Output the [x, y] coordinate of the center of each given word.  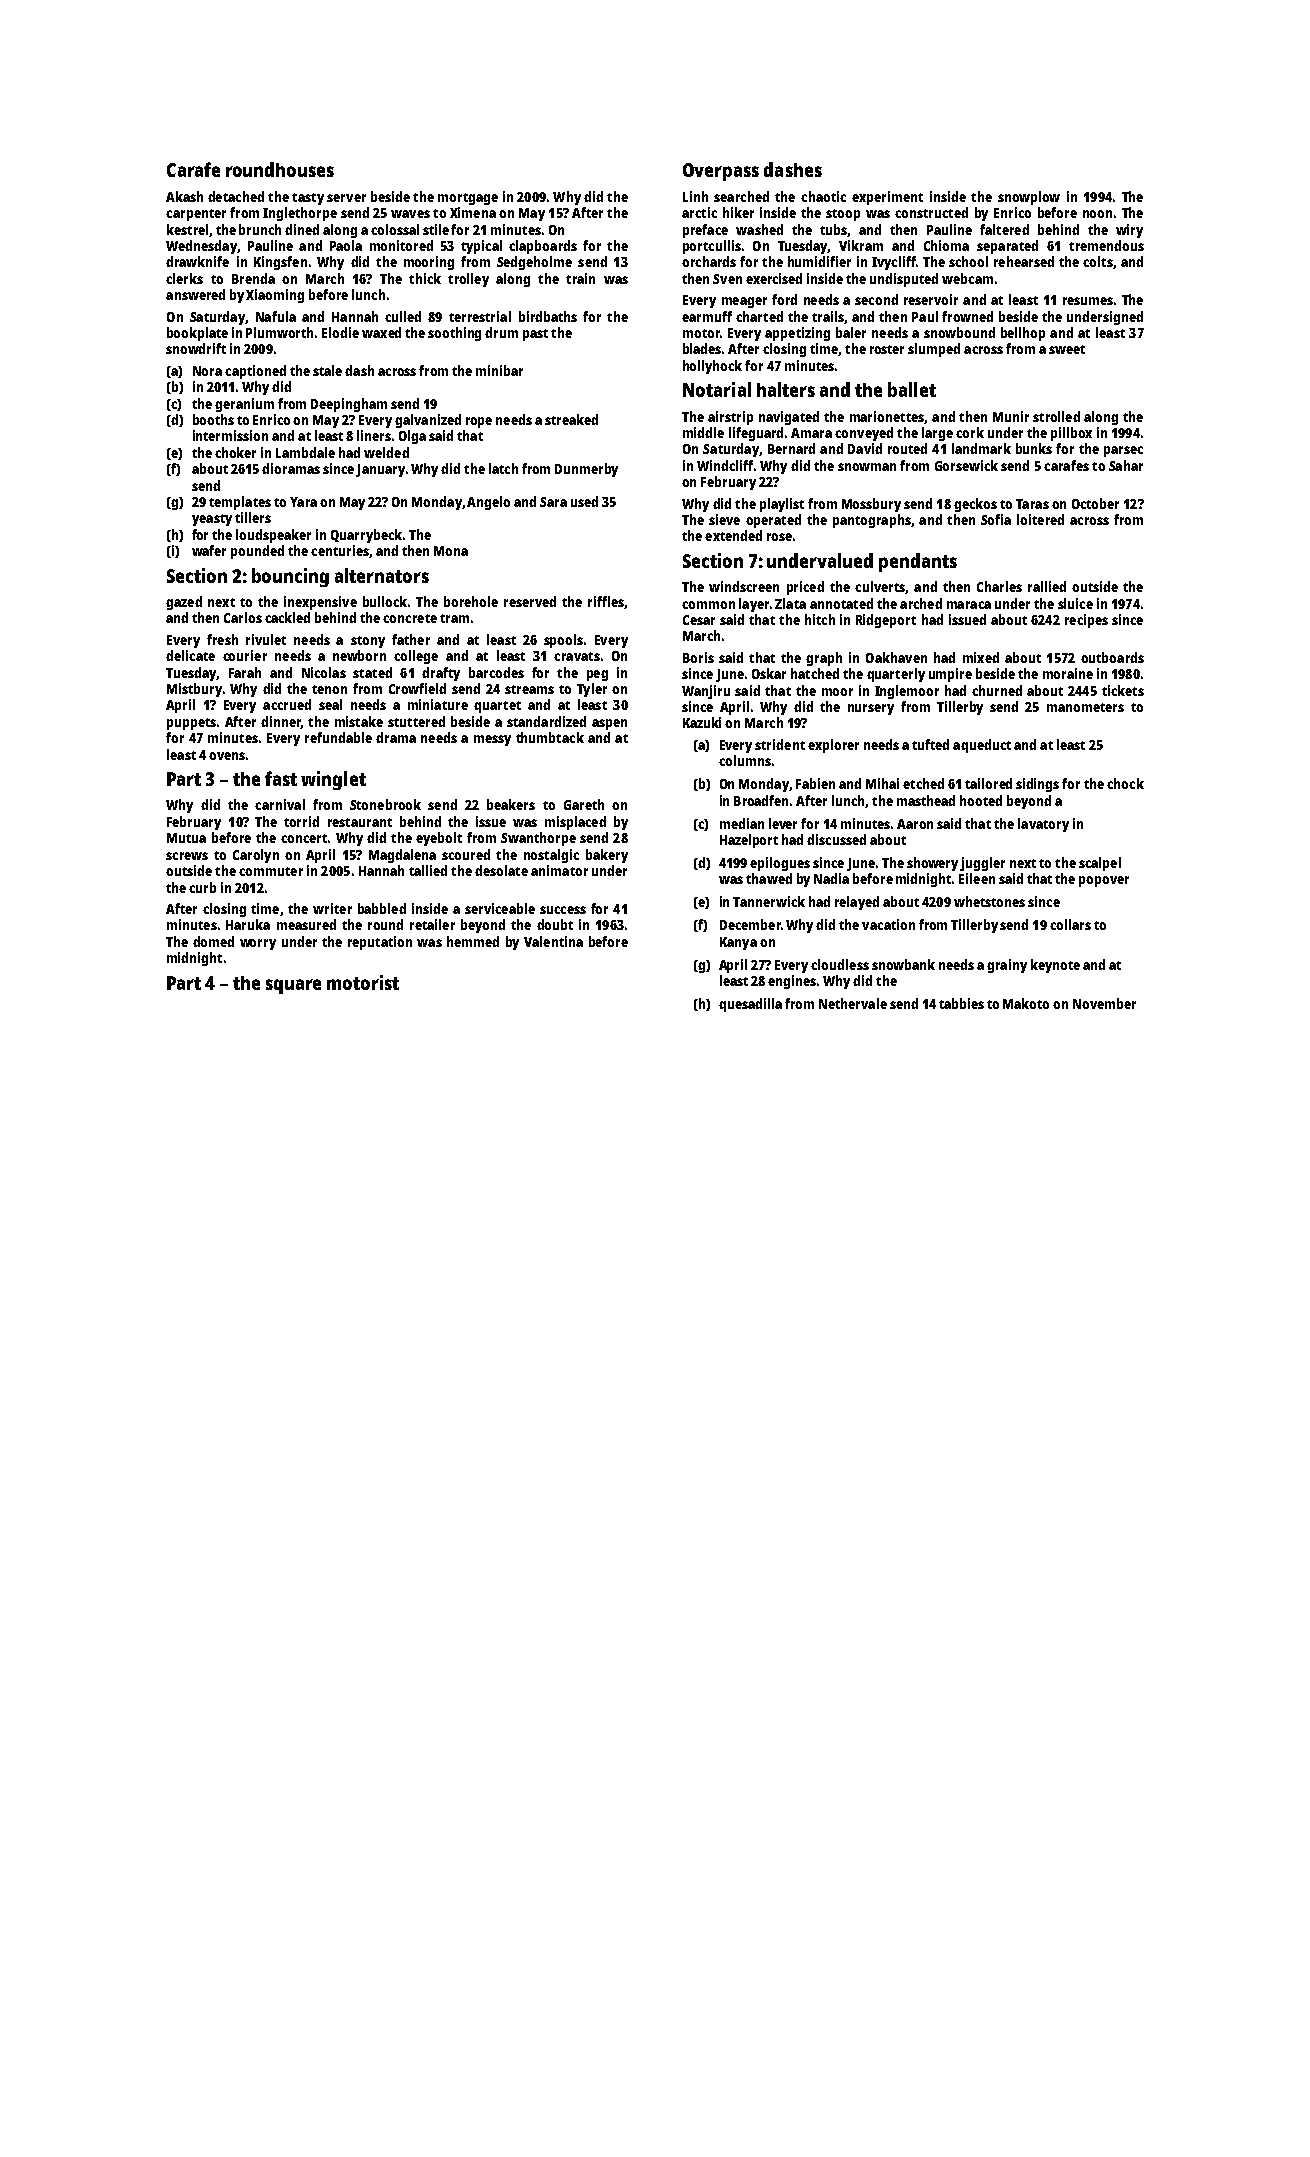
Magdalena [402, 856]
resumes [1088, 301]
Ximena [473, 212]
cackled [287, 617]
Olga [412, 437]
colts [1098, 261]
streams [529, 689]
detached [236, 196]
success [563, 910]
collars [1070, 924]
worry [258, 944]
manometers [1085, 707]
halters [786, 389]
